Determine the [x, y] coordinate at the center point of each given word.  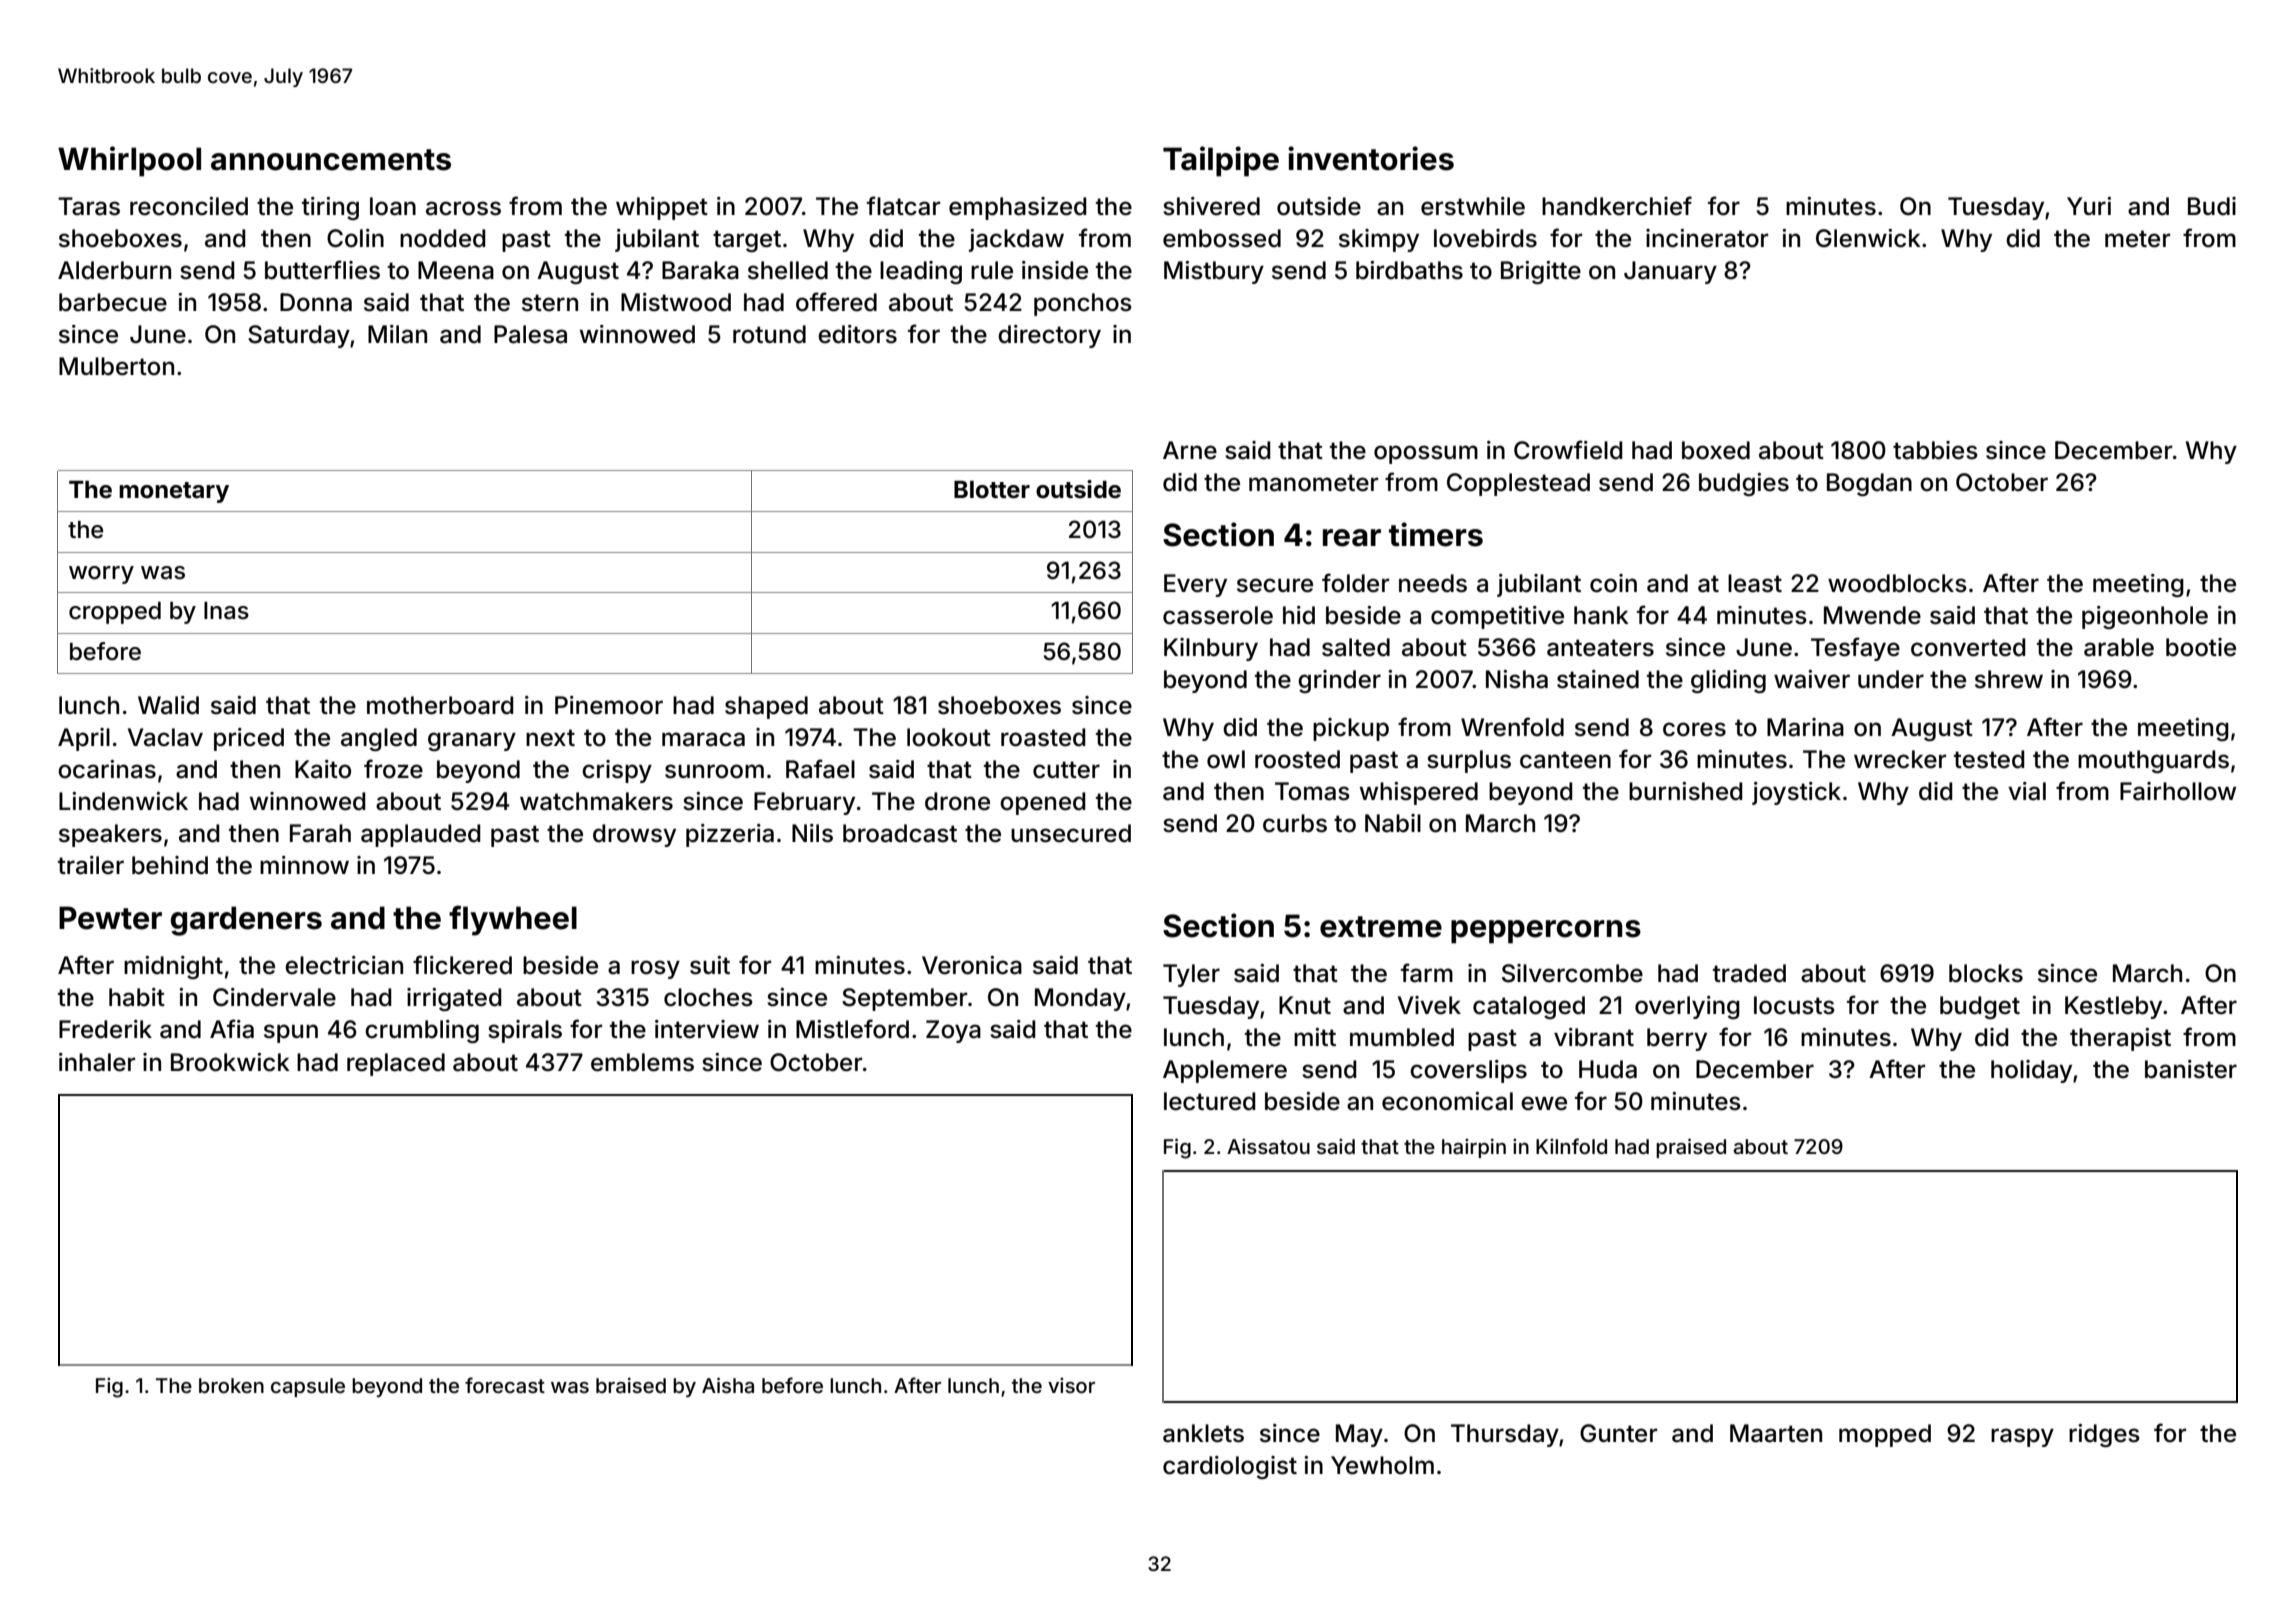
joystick [1796, 793]
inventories [1371, 158]
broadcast [900, 833]
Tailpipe [1221, 161]
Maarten [1776, 1433]
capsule [308, 1387]
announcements [331, 160]
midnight [173, 967]
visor [1071, 1385]
